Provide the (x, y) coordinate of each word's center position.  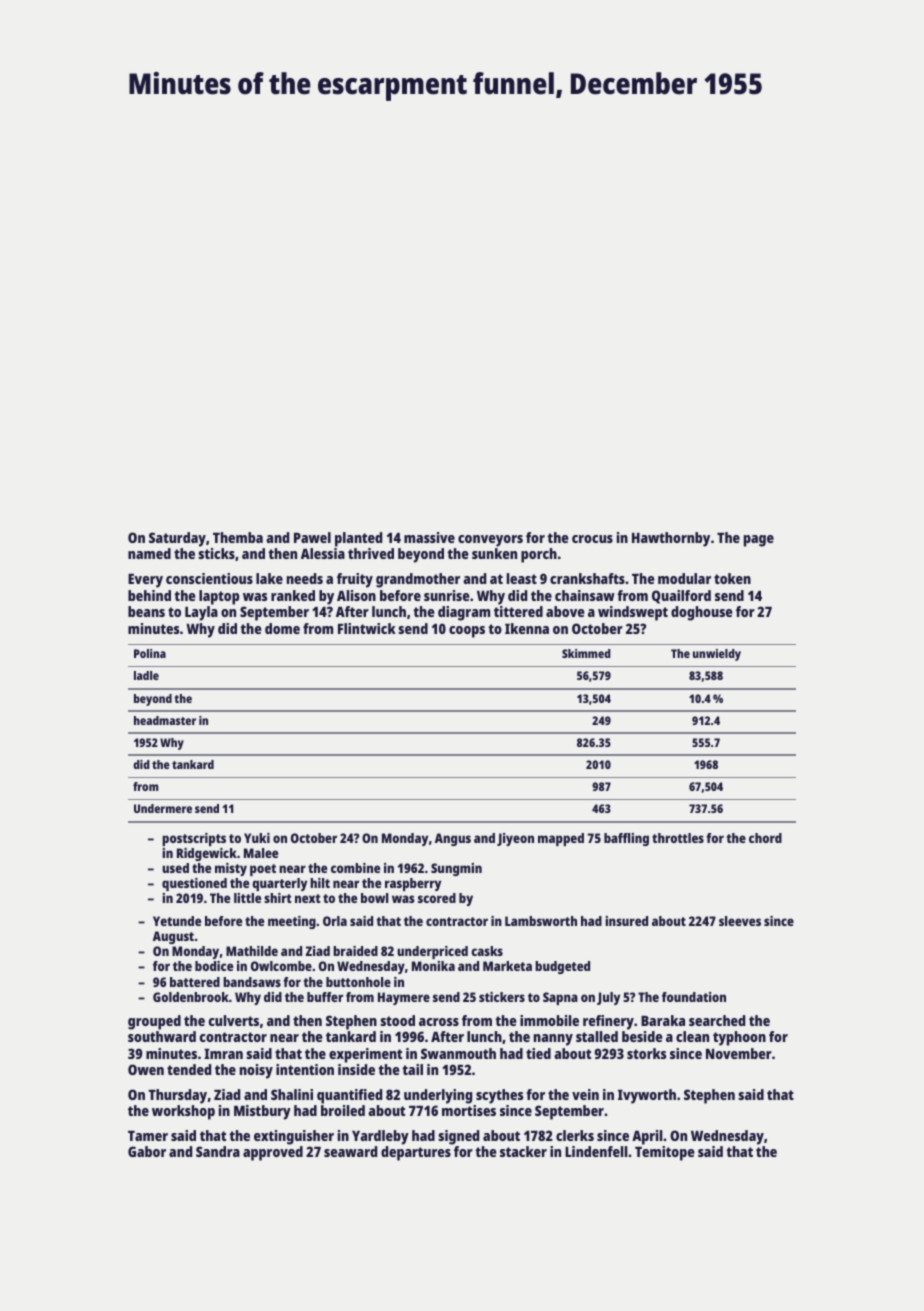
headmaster (165, 720)
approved (273, 1153)
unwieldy (717, 655)
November (739, 1053)
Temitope (665, 1153)
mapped (561, 839)
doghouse (702, 613)
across (439, 1022)
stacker (523, 1151)
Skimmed (586, 653)
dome (282, 628)
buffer (325, 997)
